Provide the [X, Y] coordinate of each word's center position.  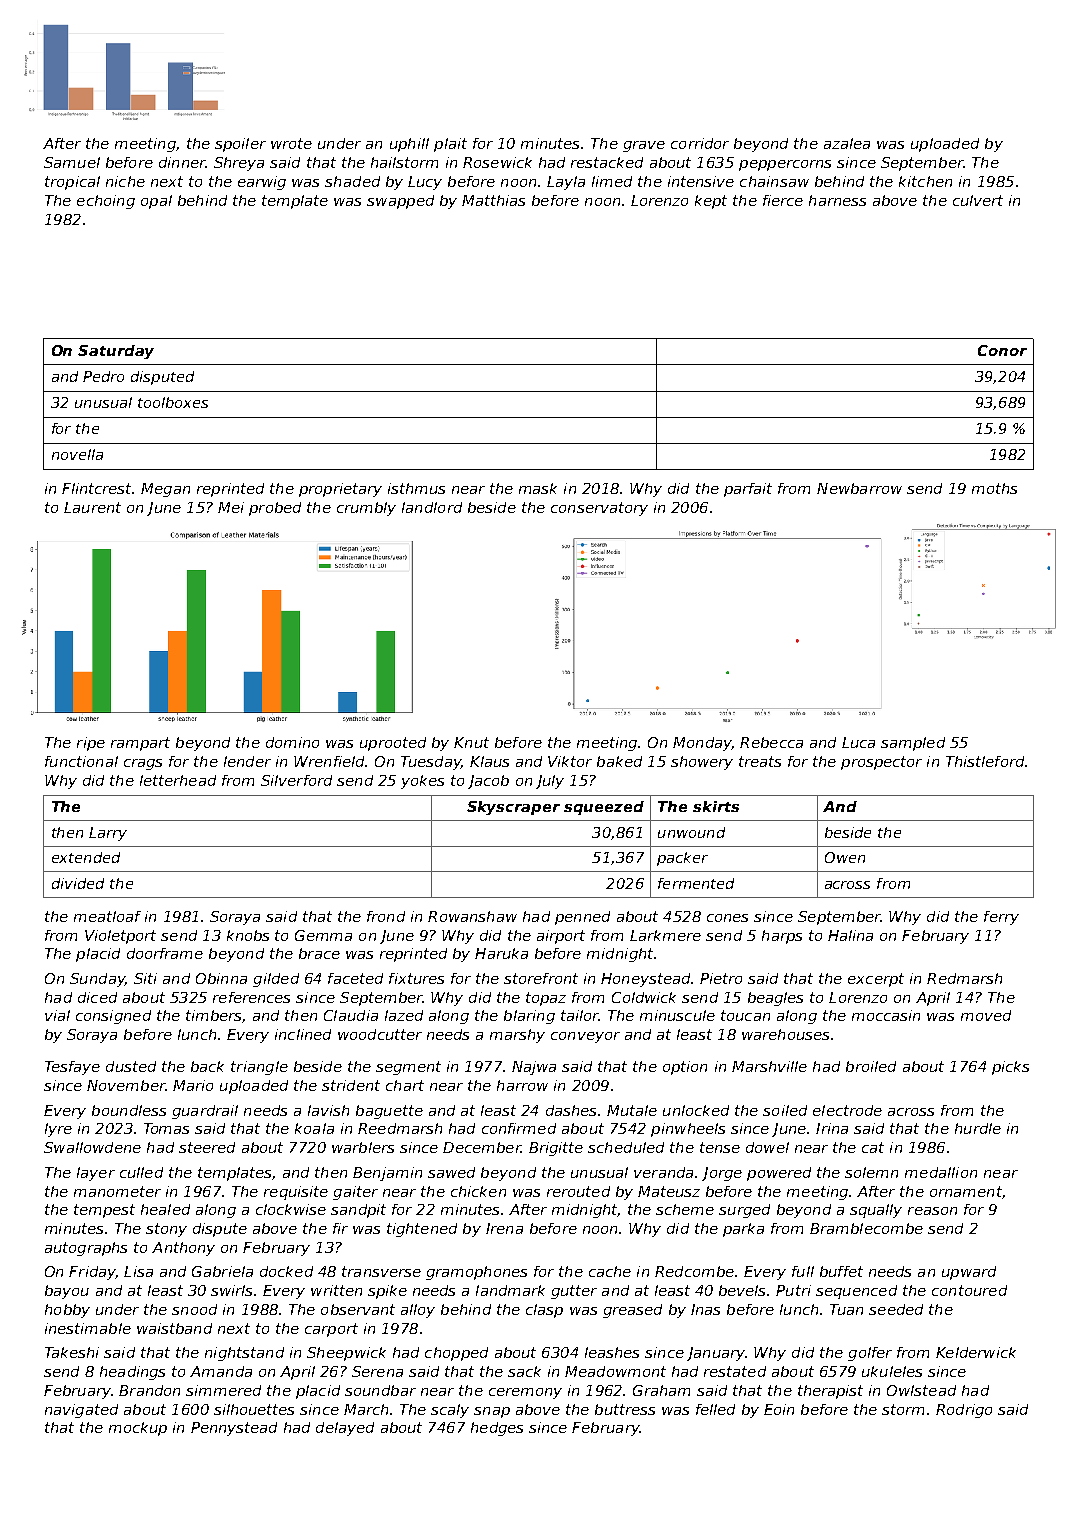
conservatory [599, 509]
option [685, 1068]
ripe [91, 744]
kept [711, 202]
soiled [785, 1110]
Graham [661, 1390]
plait [450, 145]
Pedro [103, 376]
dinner [182, 162]
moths [994, 488]
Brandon [149, 1390]
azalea [847, 143]
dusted [131, 1066]
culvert [978, 200]
